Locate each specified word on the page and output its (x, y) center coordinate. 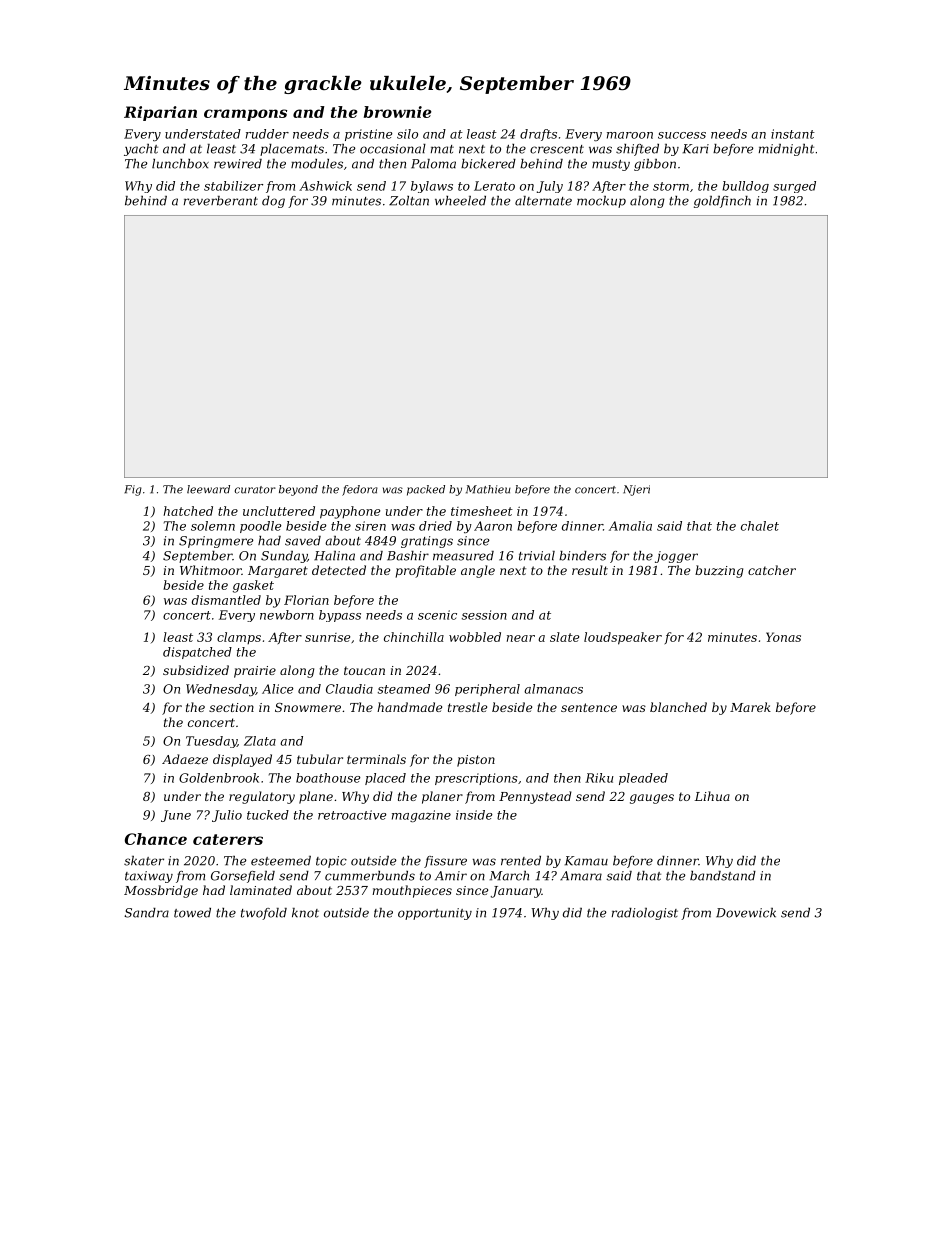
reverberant (221, 201)
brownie (398, 112)
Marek (750, 707)
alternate (543, 201)
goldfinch (722, 202)
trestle (467, 707)
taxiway (149, 877)
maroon (630, 135)
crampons (245, 115)
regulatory (262, 797)
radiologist (645, 914)
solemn (213, 526)
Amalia (630, 526)
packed (426, 490)
